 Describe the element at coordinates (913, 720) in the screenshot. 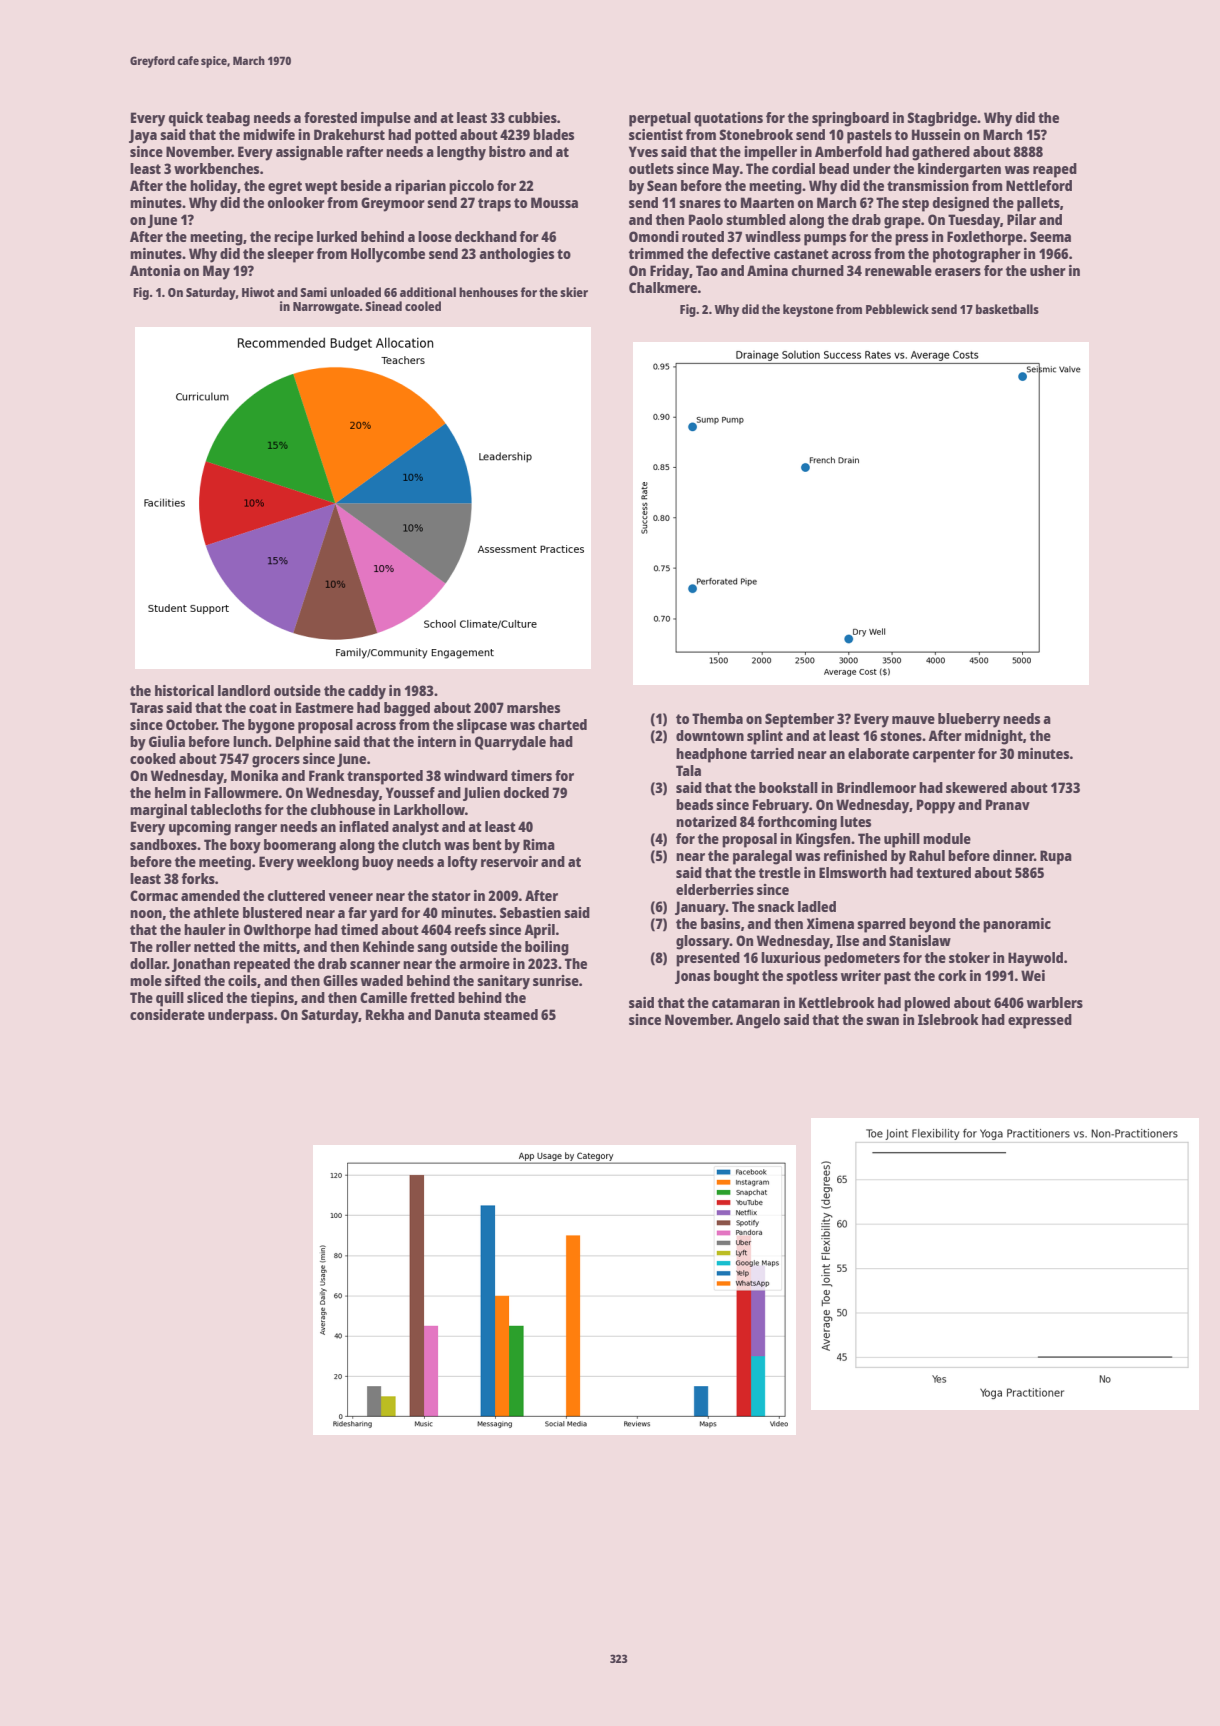

I see `mauve` at that location.
